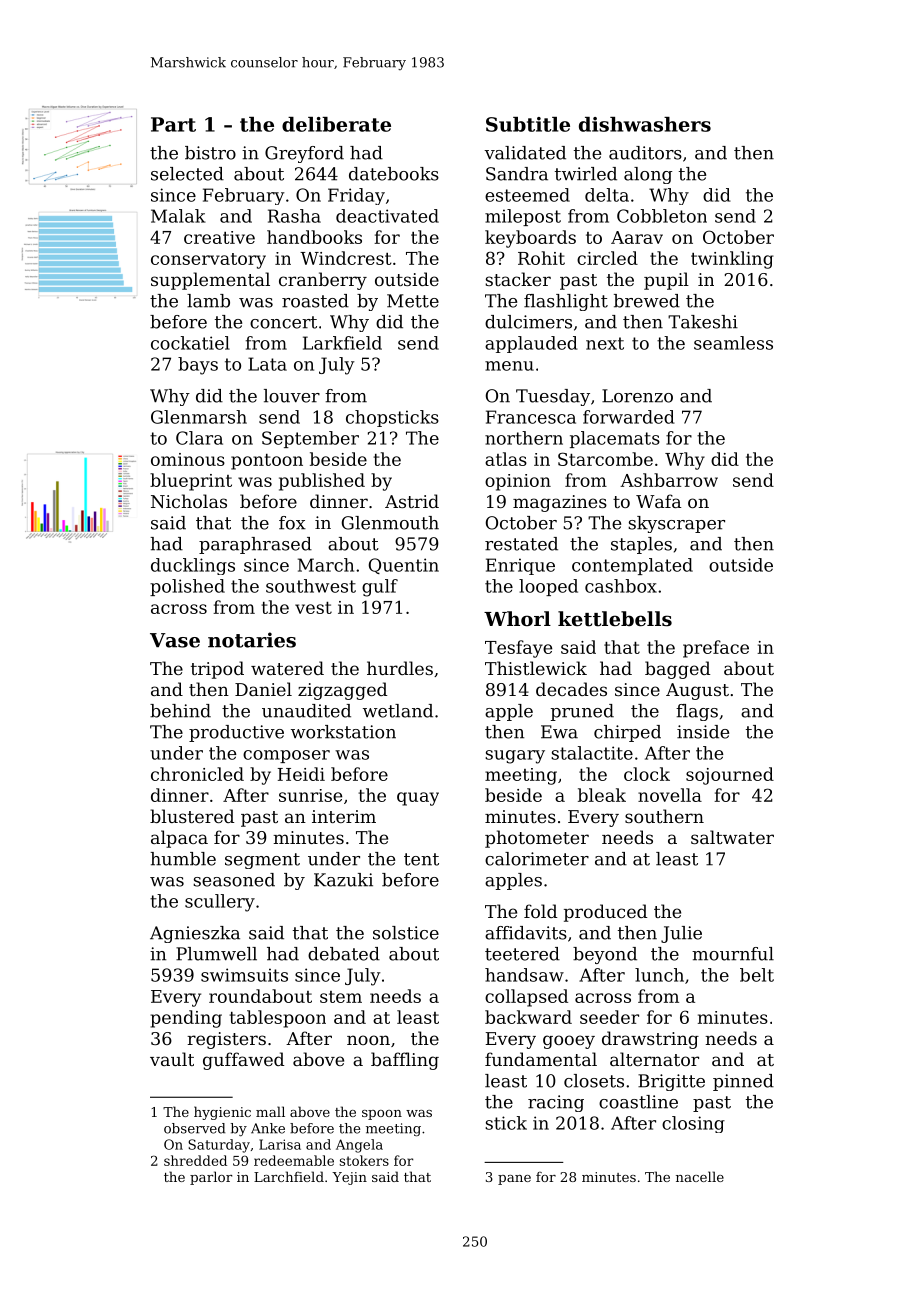 Image resolution: width=924 pixels, height=1311 pixels. I want to click on Lata, so click(267, 364).
